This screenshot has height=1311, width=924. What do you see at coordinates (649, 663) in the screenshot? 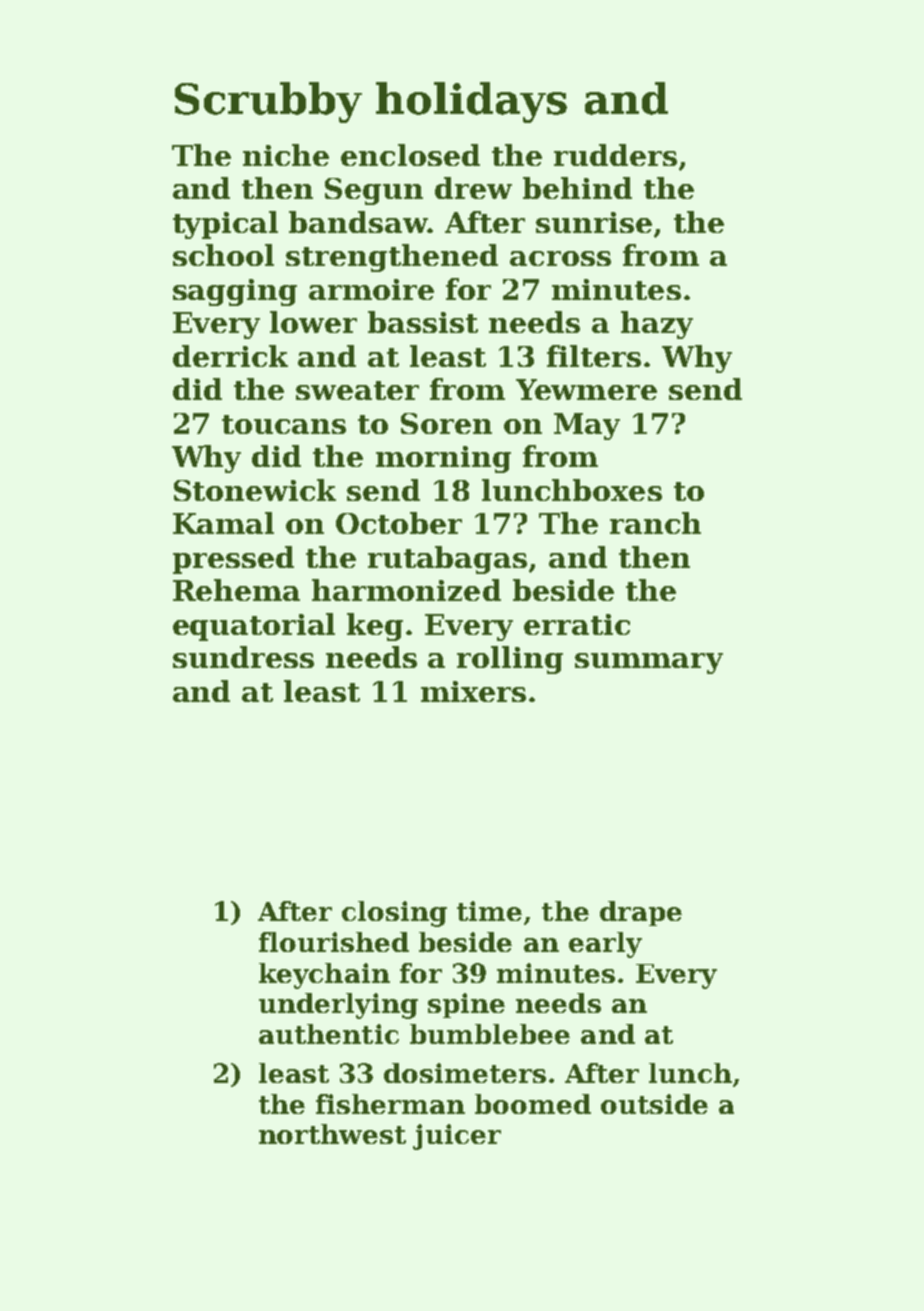
I see `summary` at bounding box center [649, 663].
